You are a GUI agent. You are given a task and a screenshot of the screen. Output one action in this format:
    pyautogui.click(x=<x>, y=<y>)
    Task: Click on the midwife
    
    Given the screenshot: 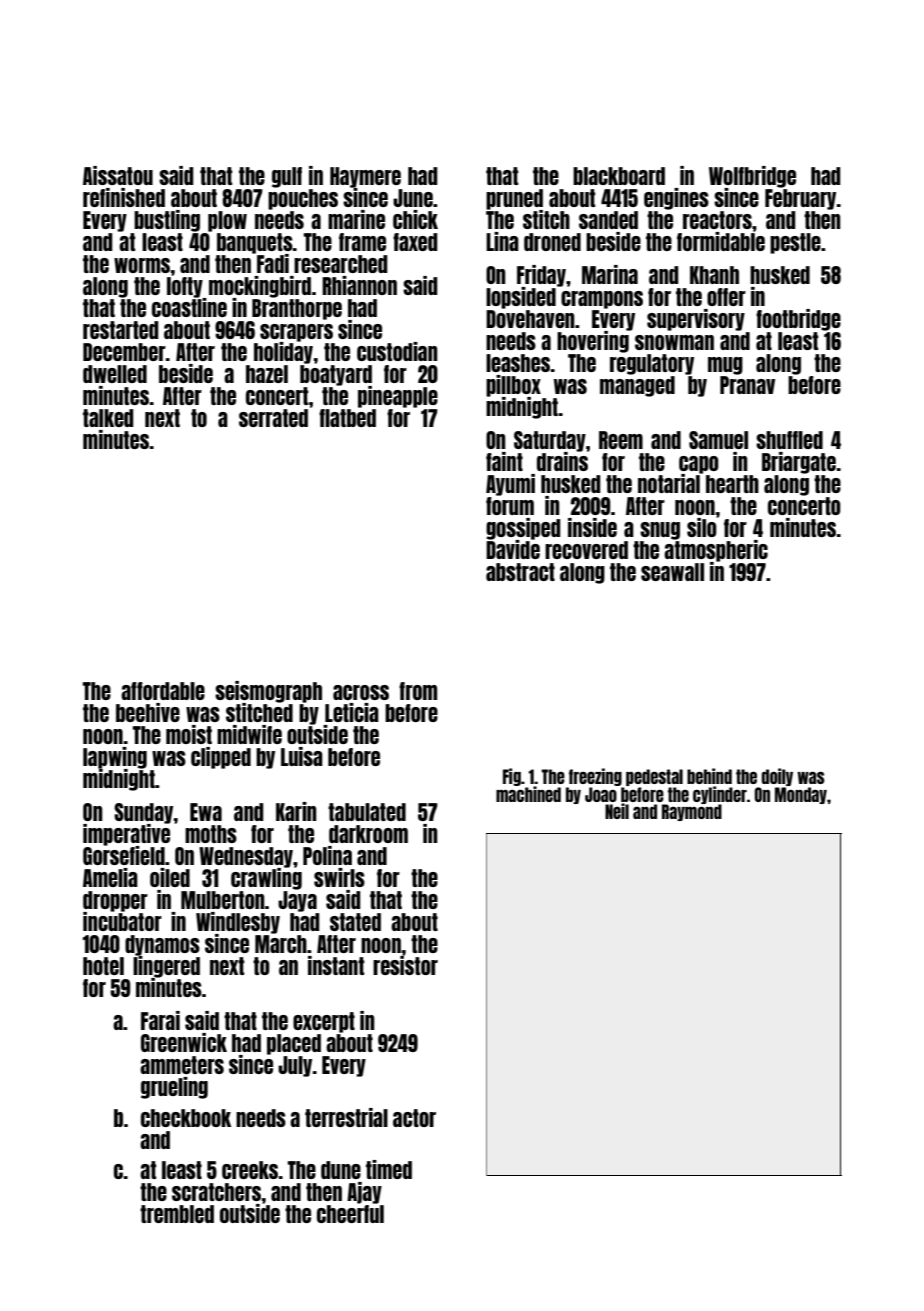 What is the action you would take?
    pyautogui.click(x=249, y=734)
